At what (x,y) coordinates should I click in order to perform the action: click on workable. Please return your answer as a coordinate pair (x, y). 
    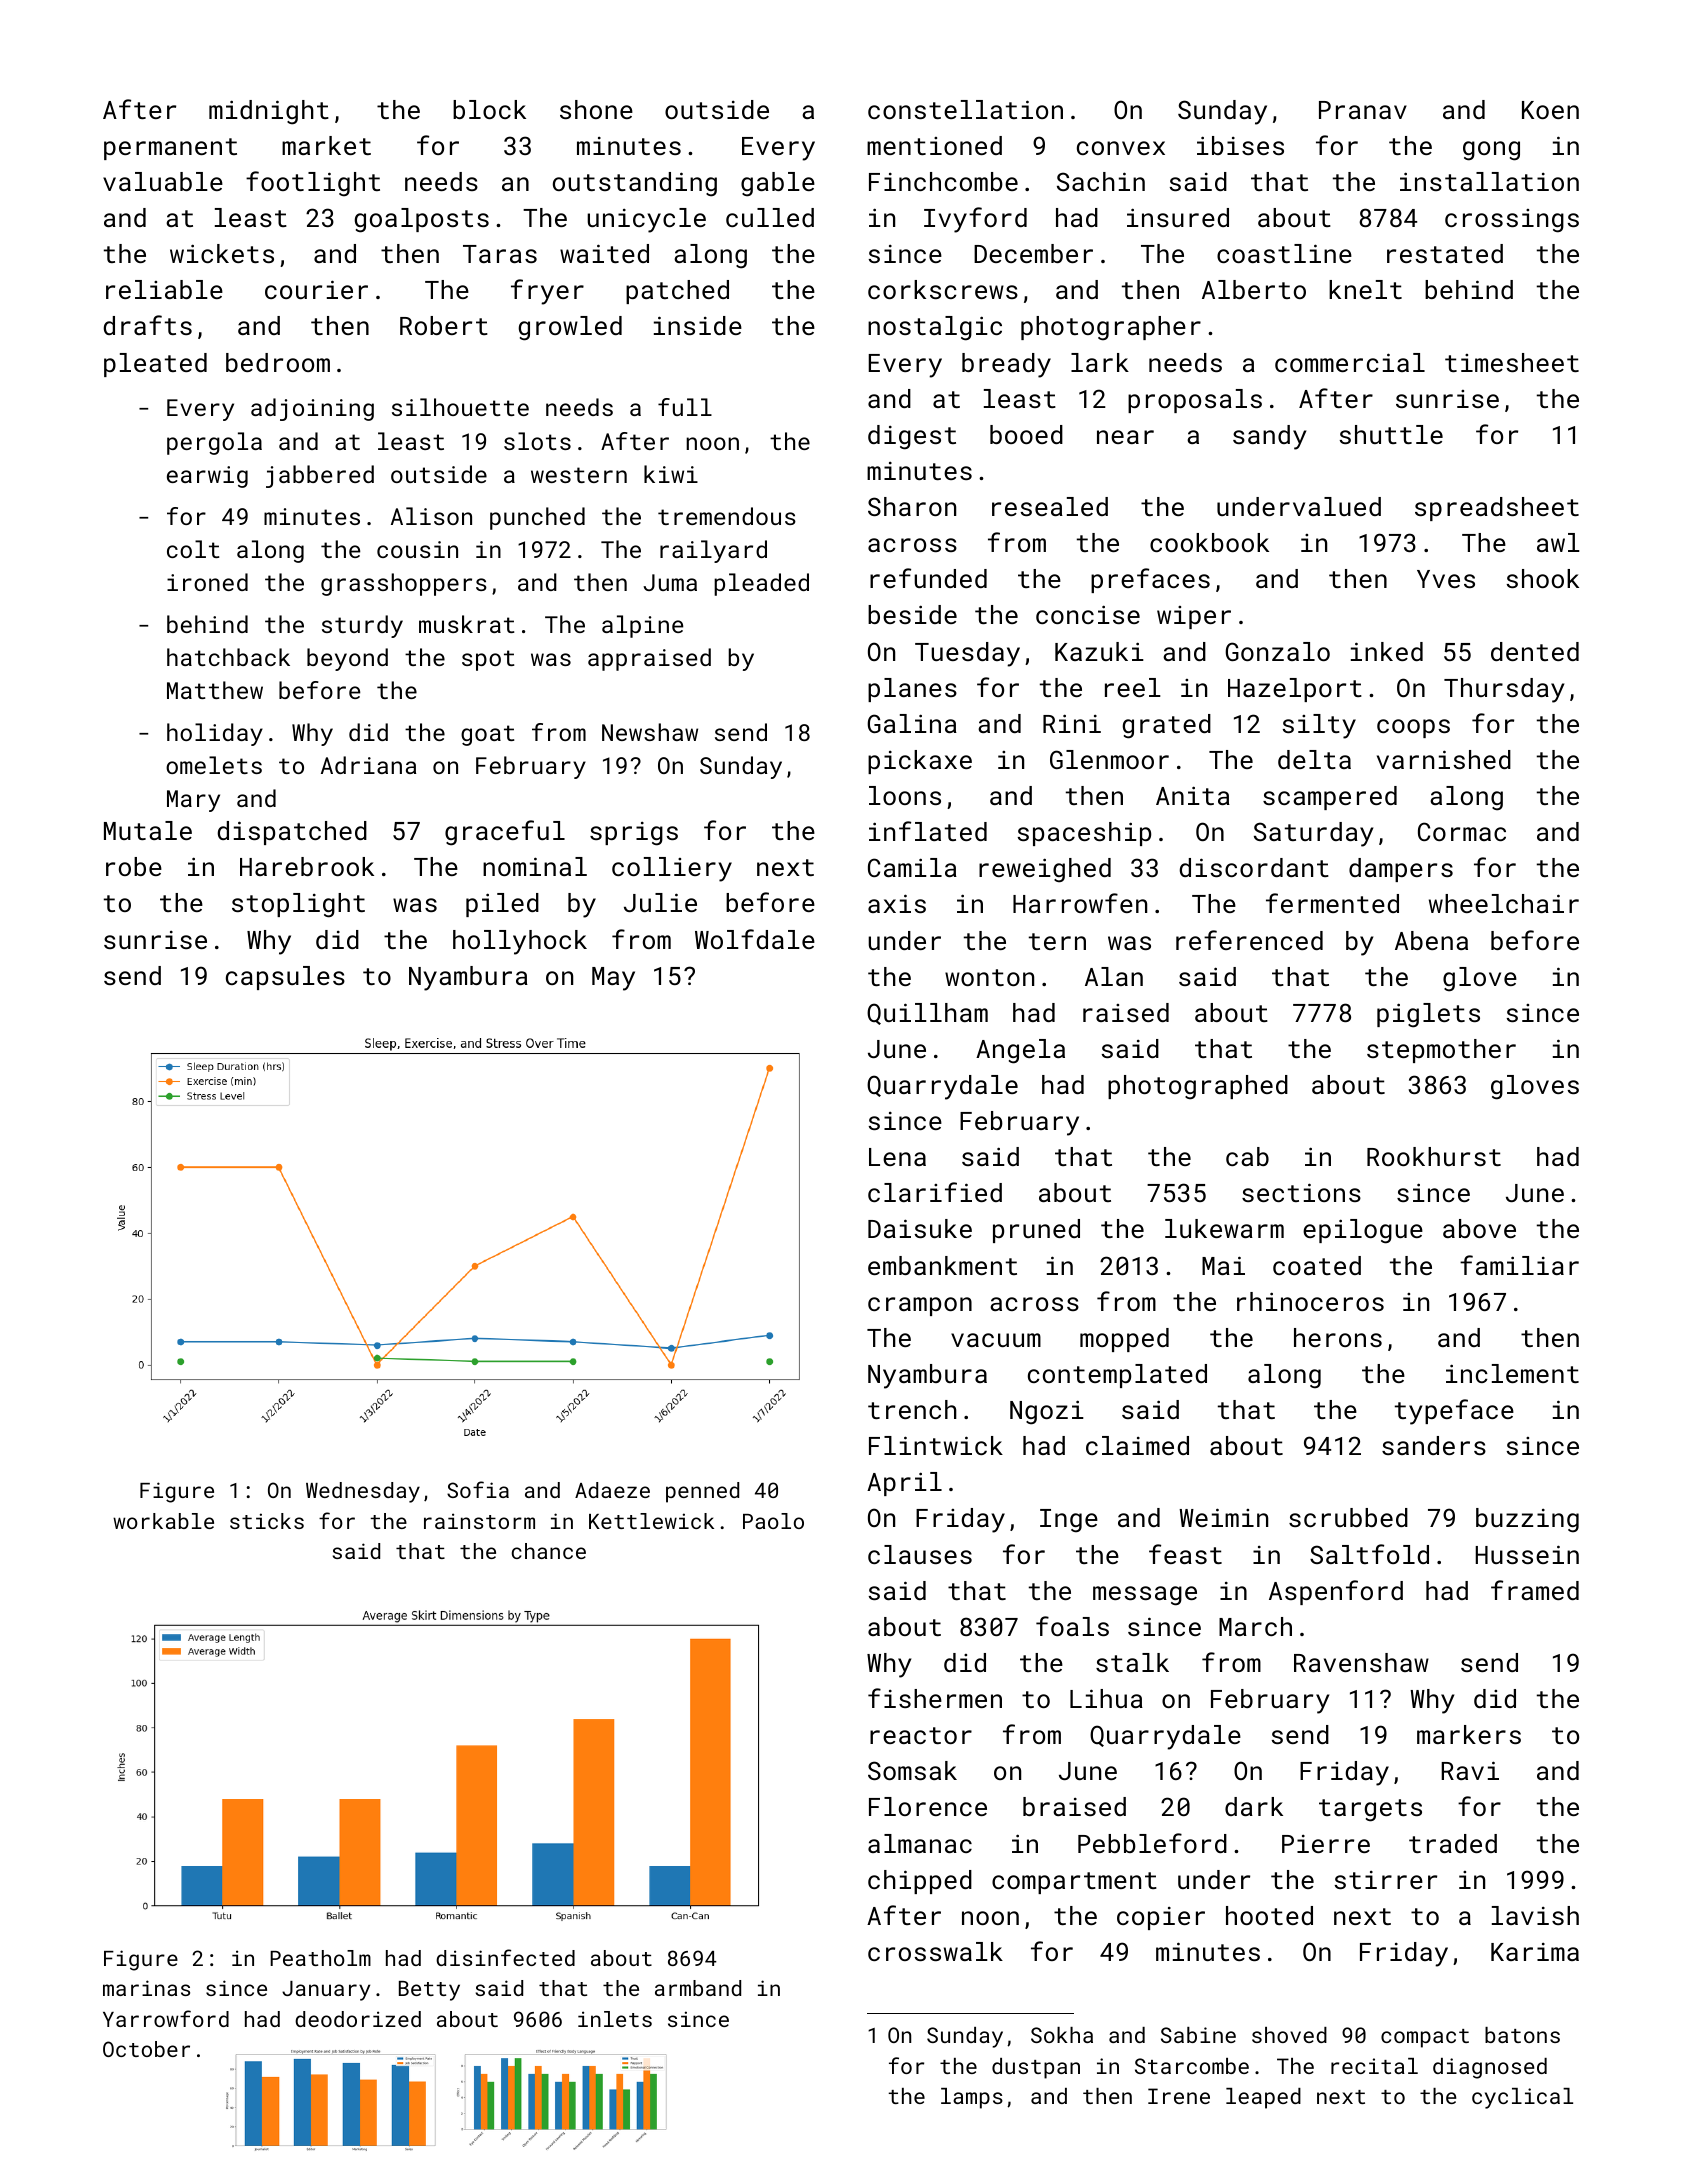
    Looking at the image, I should click on (163, 1521).
